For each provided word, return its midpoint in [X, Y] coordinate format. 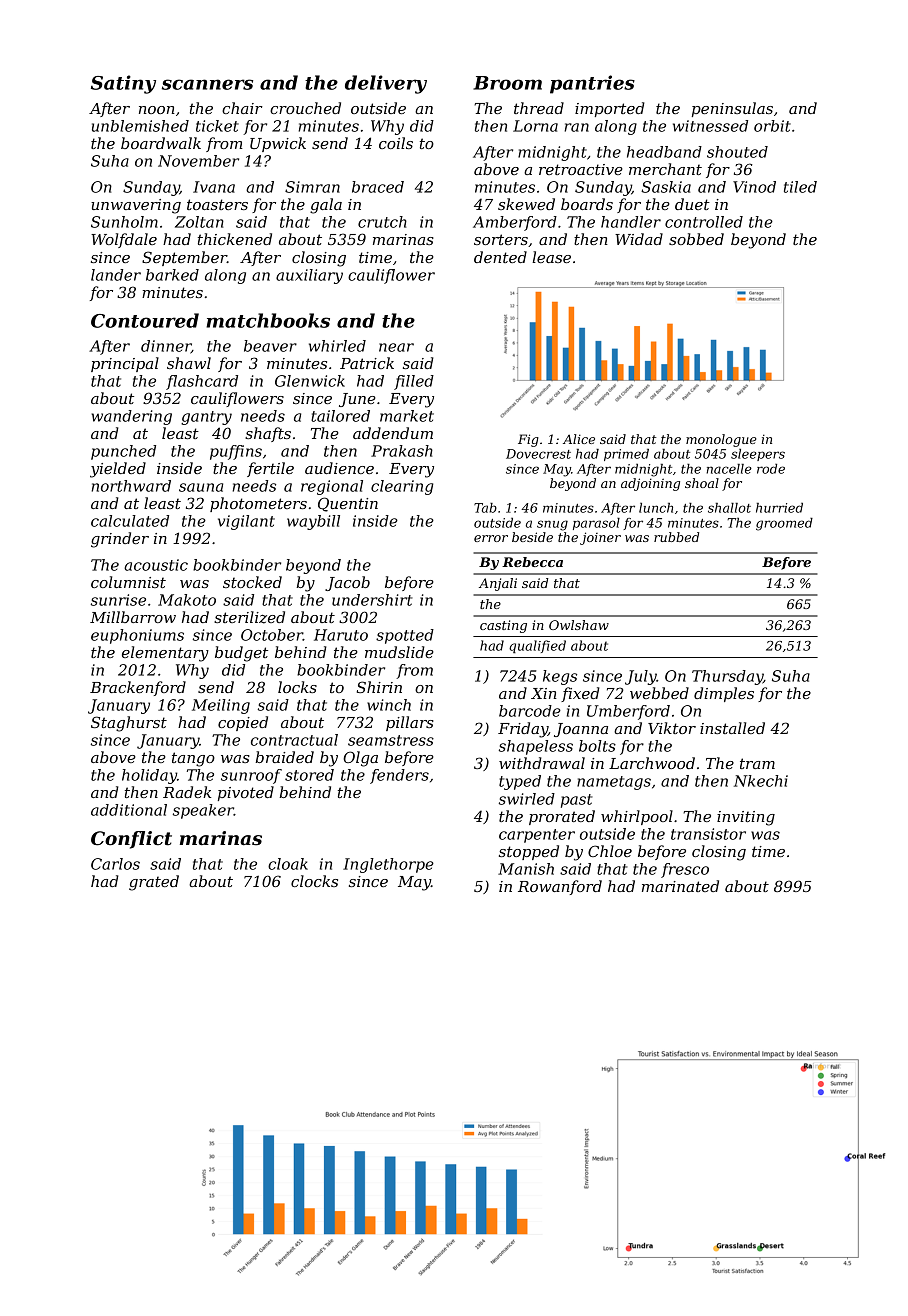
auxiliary [309, 276]
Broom [507, 83]
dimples [724, 694]
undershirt [372, 600]
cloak [288, 864]
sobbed [696, 239]
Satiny [123, 84]
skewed [526, 204]
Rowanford [560, 887]
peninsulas [732, 109]
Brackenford [138, 688]
